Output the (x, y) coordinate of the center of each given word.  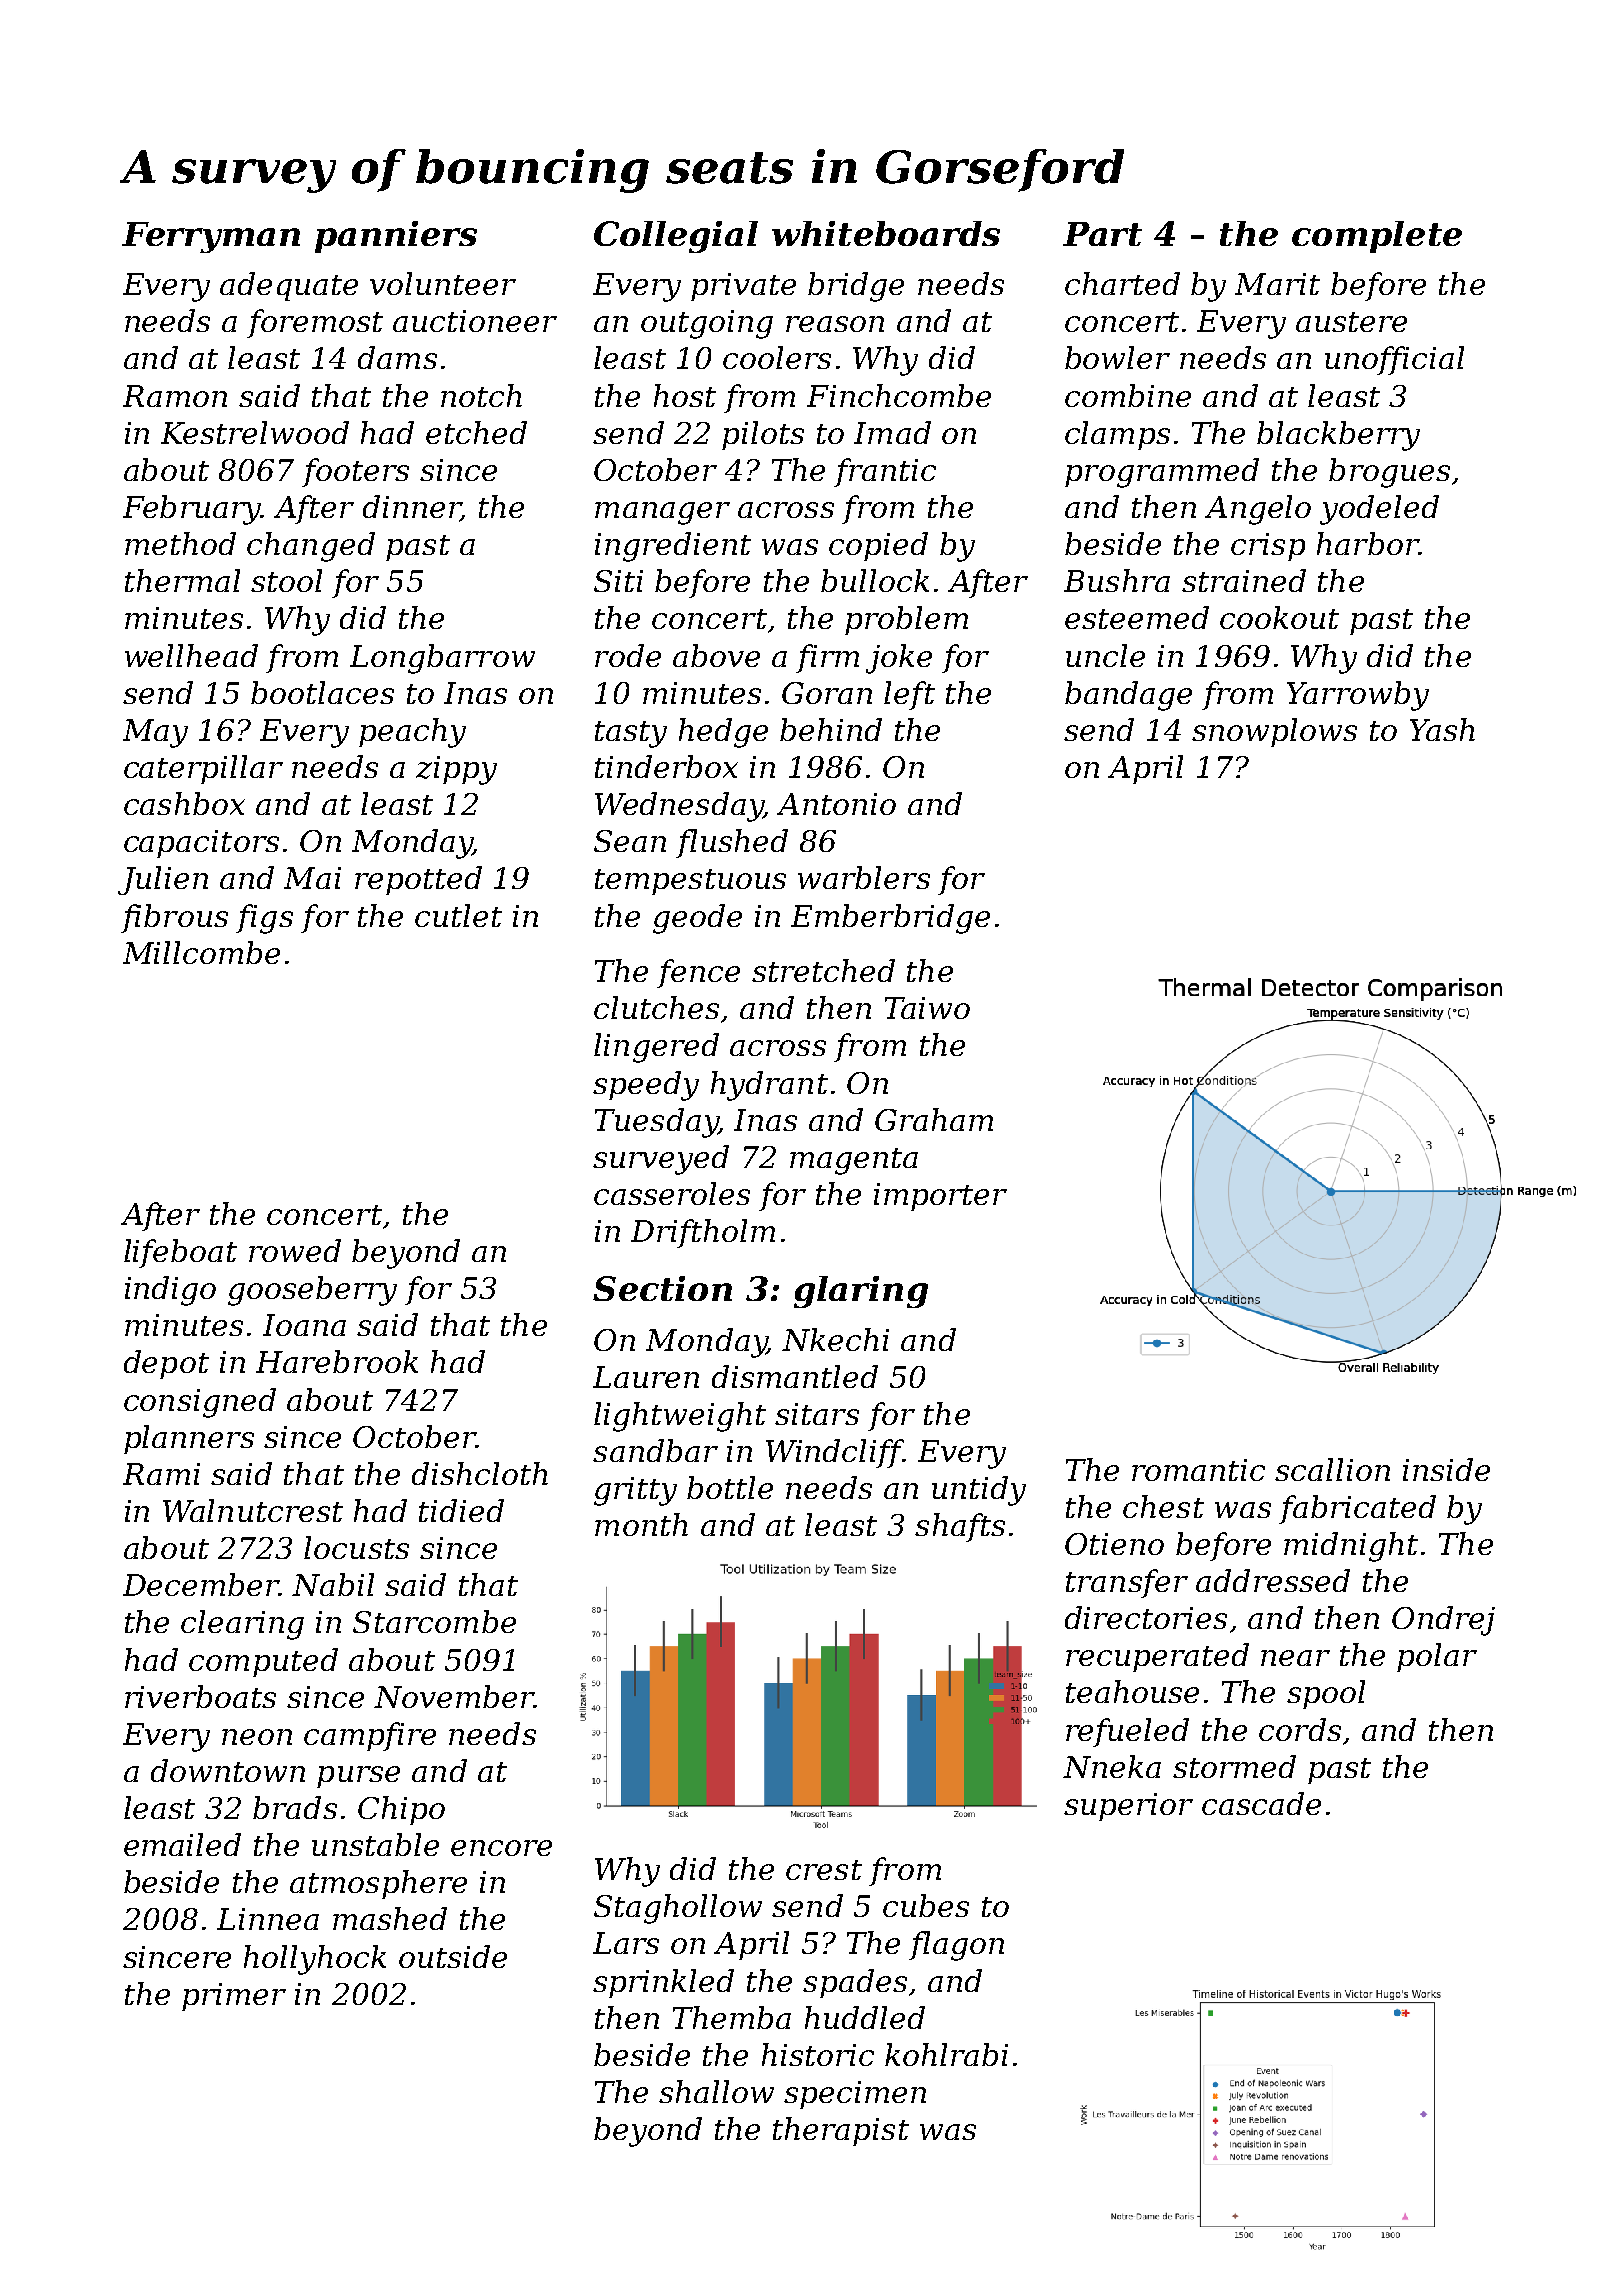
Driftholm (703, 1233)
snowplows (1274, 732)
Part (1102, 234)
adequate (289, 286)
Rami (161, 1474)
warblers (864, 877)
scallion (1332, 1469)
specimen (855, 2095)
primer (234, 1997)
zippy (456, 770)
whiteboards (886, 233)
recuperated (1157, 1657)
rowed (295, 1250)
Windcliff (834, 1453)
